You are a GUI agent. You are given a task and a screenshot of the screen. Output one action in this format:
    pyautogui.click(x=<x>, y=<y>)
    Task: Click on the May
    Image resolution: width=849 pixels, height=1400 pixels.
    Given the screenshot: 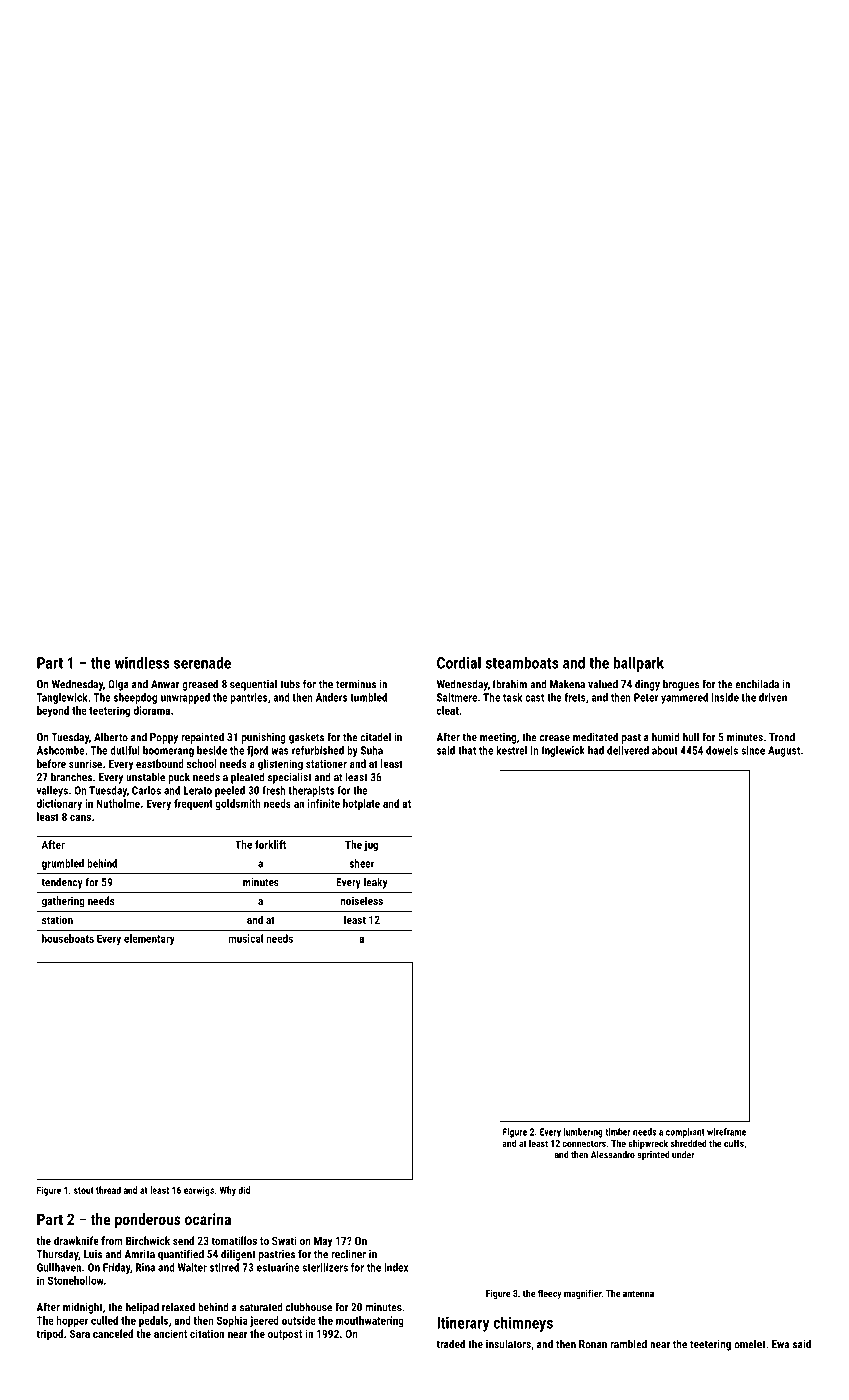 What is the action you would take?
    pyautogui.click(x=323, y=1242)
